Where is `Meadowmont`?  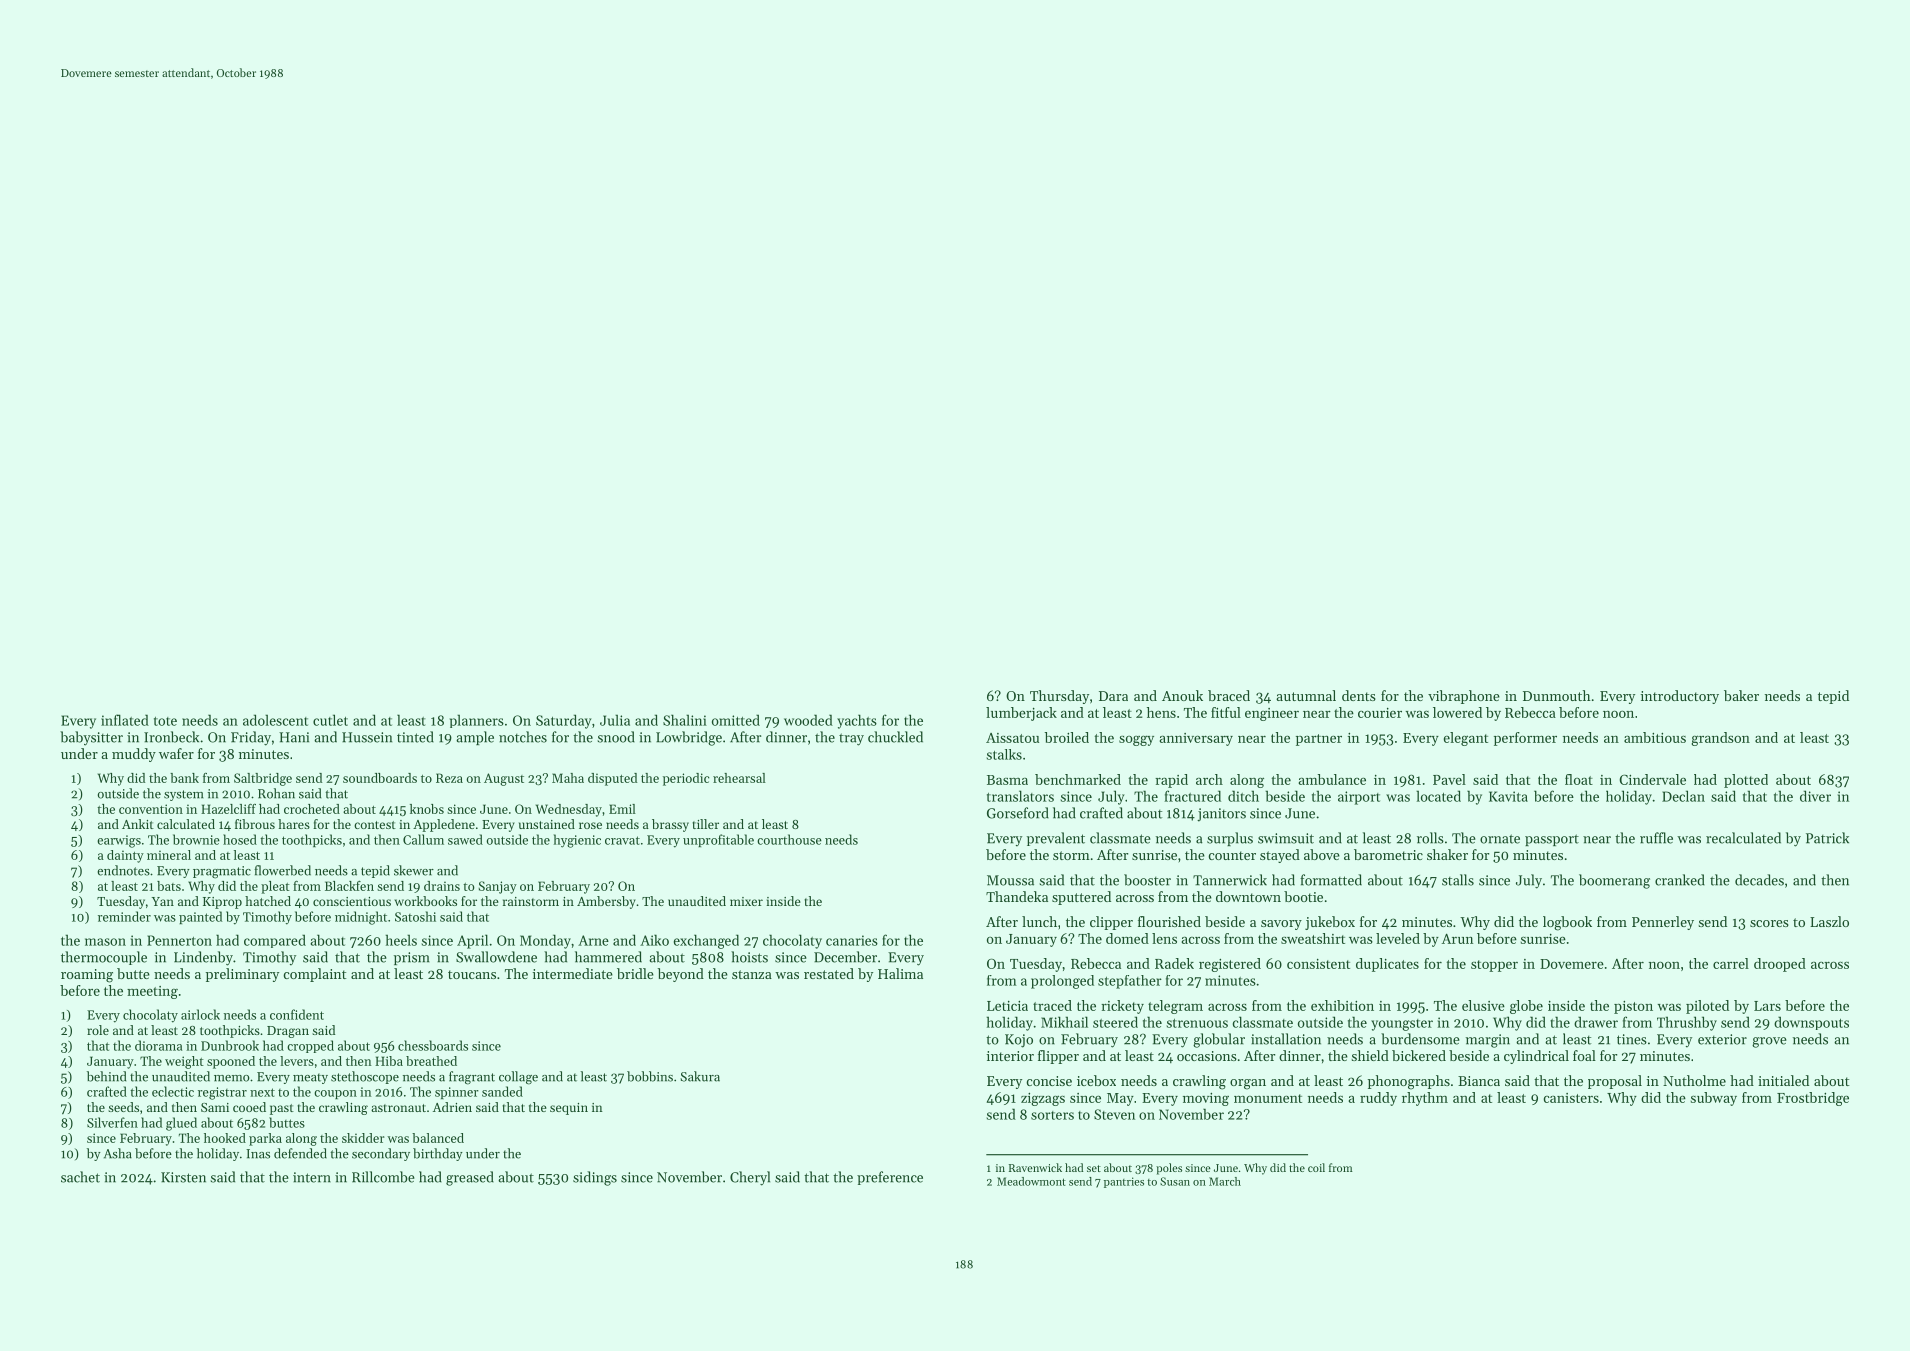 Meadowmont is located at coordinates (1031, 1181).
